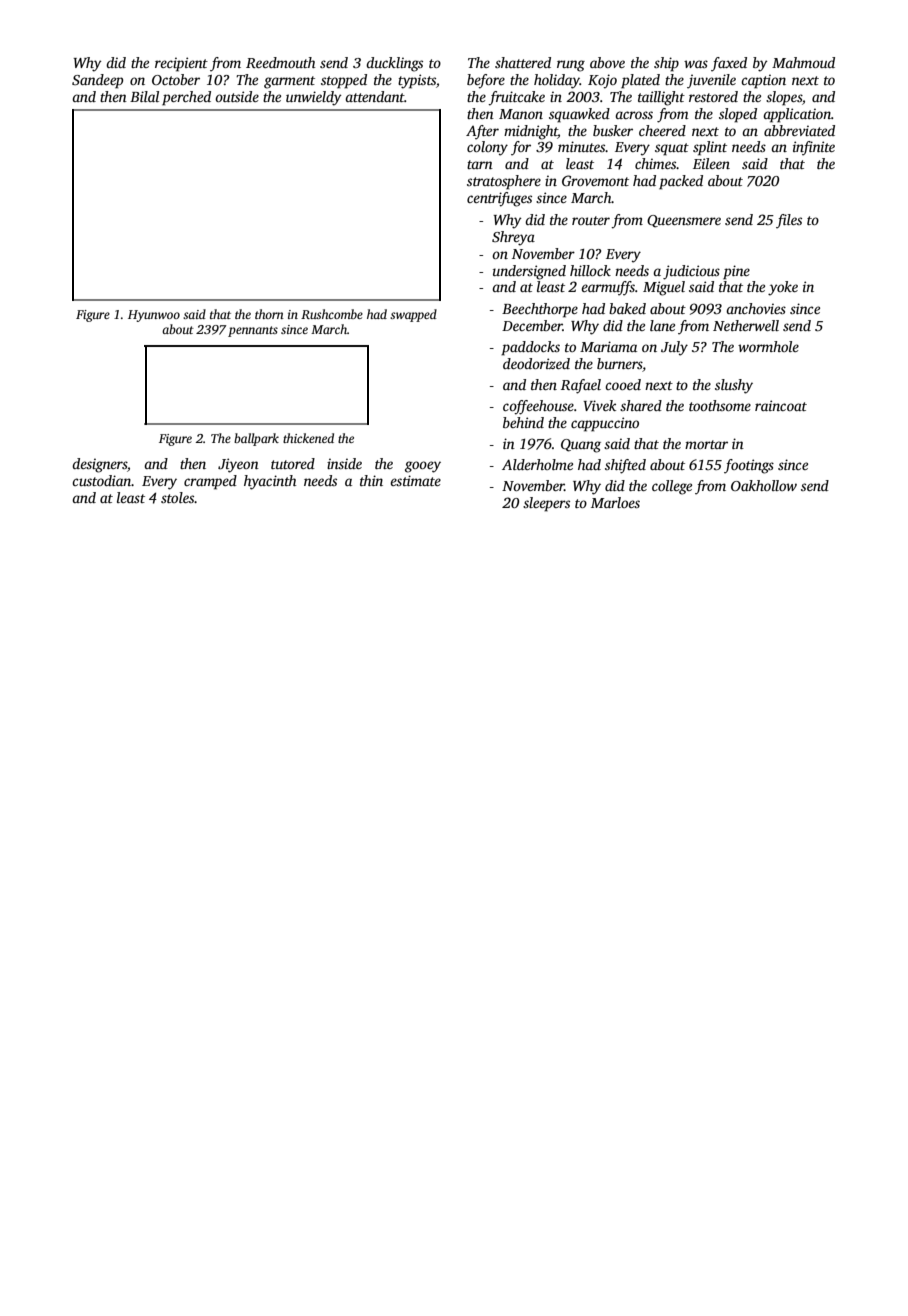  Describe the element at coordinates (181, 64) in the page. I see `recipient` at that location.
